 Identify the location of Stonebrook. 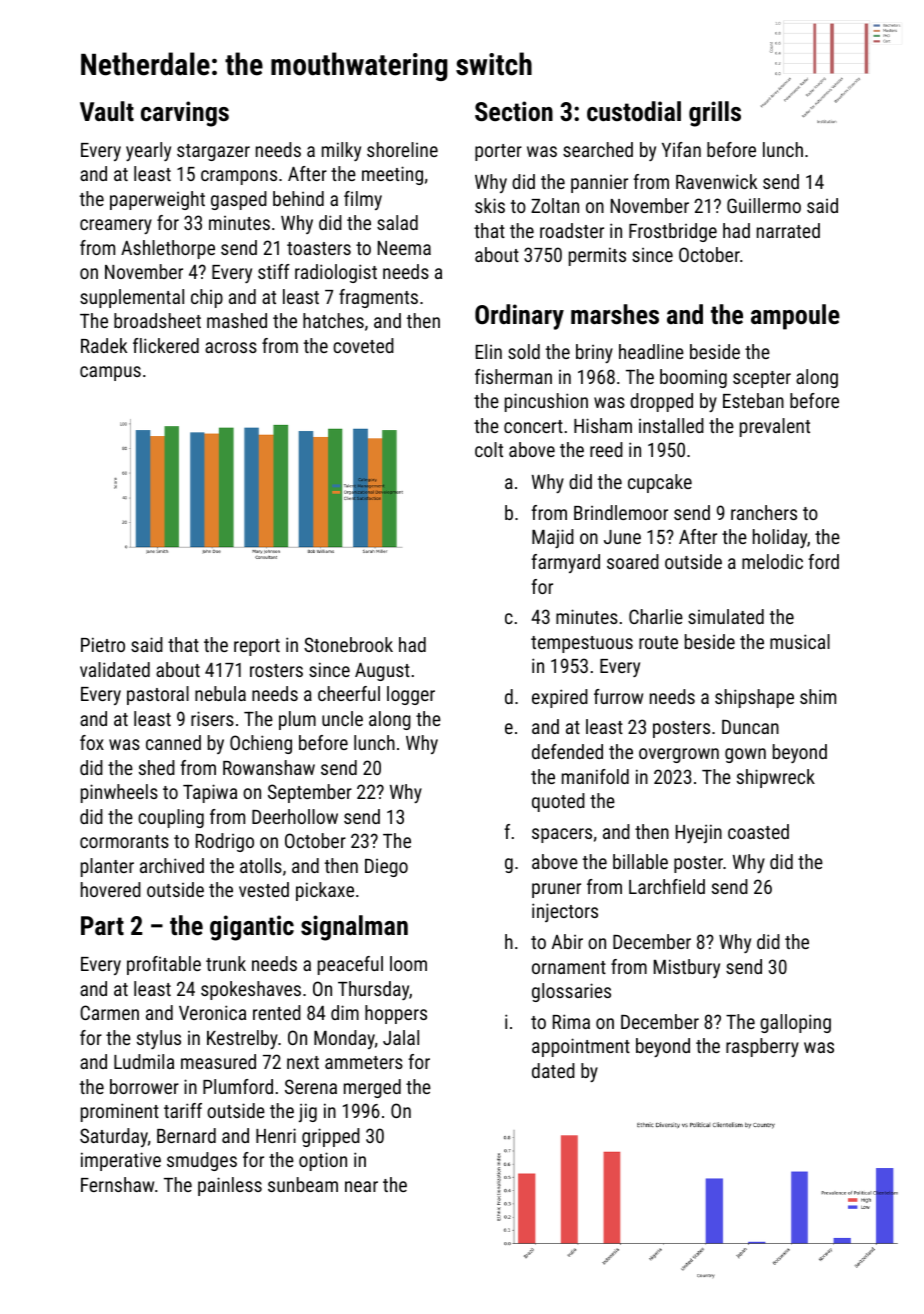
(348, 644).
